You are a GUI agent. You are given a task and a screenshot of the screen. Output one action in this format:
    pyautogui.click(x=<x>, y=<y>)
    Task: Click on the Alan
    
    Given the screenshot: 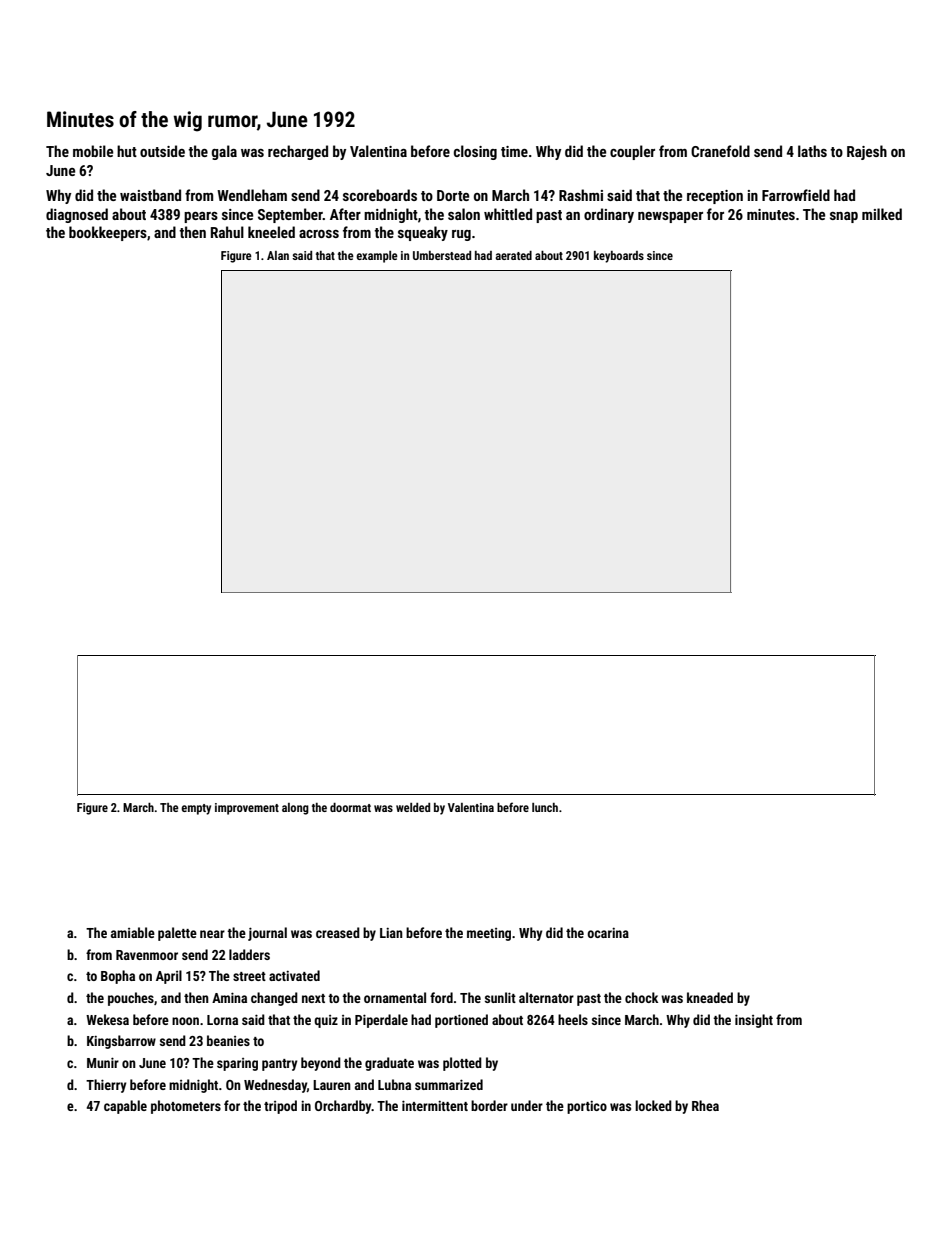 What is the action you would take?
    pyautogui.click(x=278, y=255)
